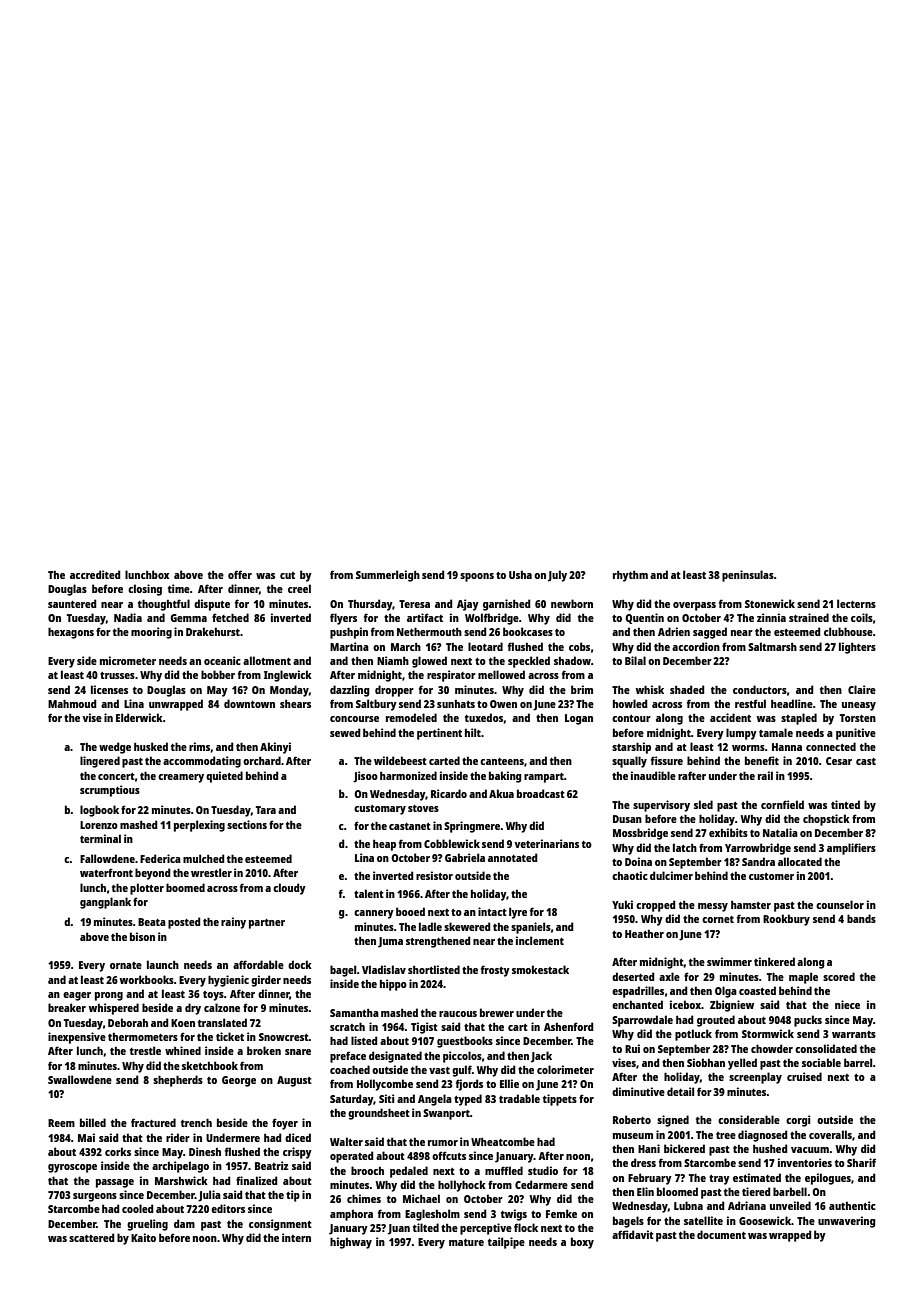  What do you see at coordinates (239, 1081) in the screenshot?
I see `George` at bounding box center [239, 1081].
